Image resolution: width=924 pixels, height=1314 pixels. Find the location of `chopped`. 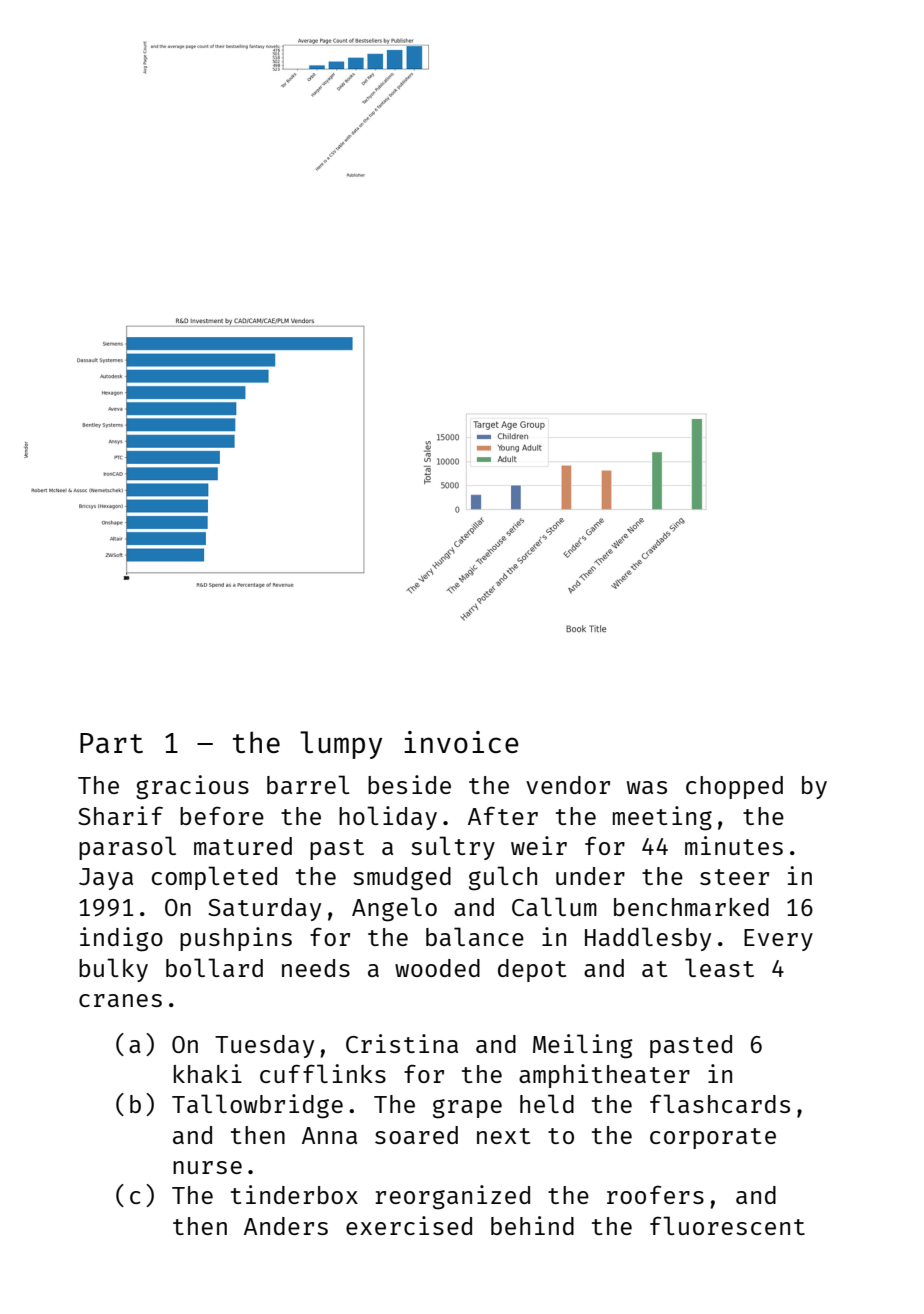

chopped is located at coordinates (734, 787).
